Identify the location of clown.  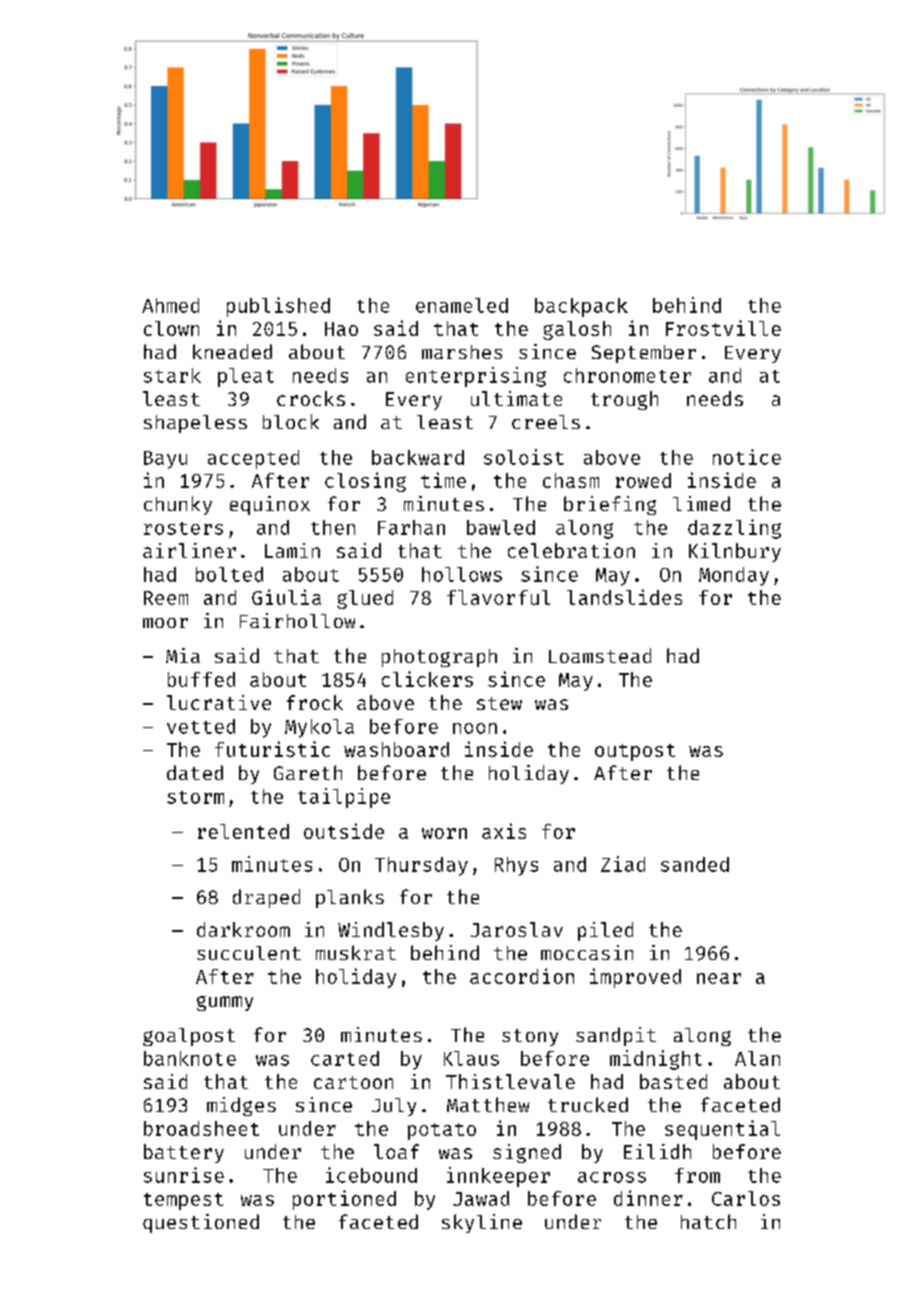
(171, 328).
